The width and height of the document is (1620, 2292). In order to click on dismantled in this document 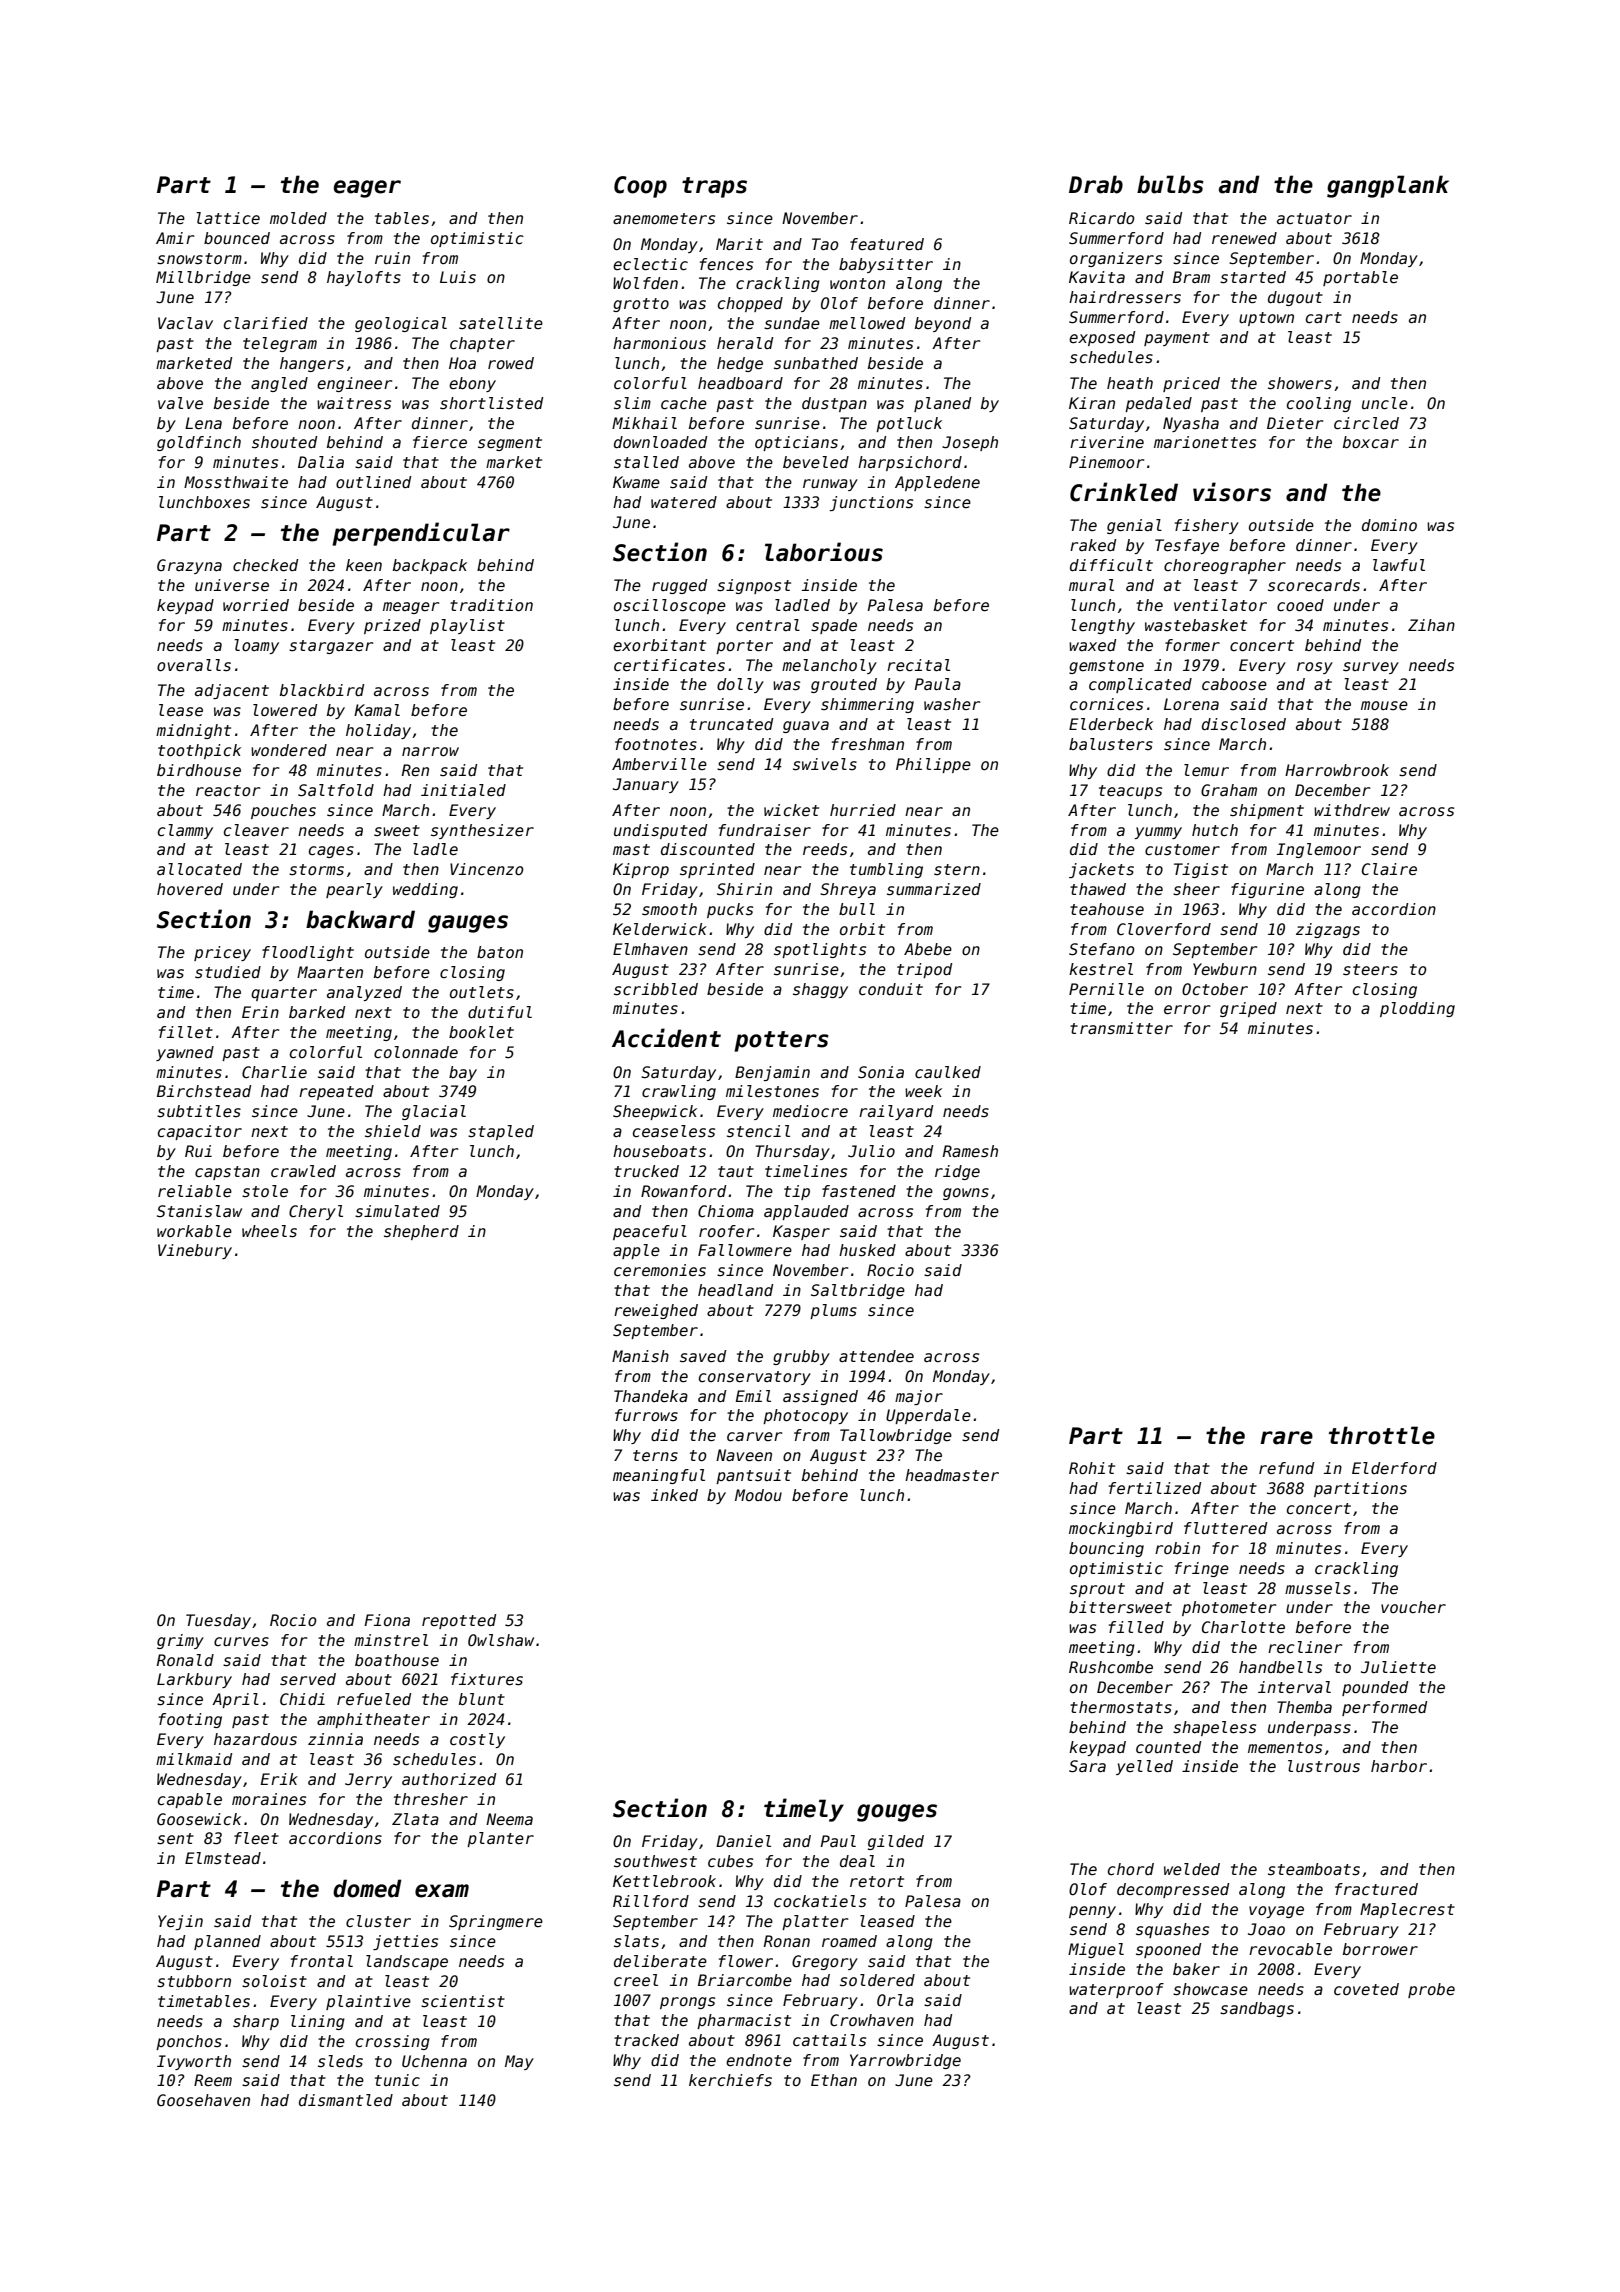, I will do `click(346, 2100)`.
